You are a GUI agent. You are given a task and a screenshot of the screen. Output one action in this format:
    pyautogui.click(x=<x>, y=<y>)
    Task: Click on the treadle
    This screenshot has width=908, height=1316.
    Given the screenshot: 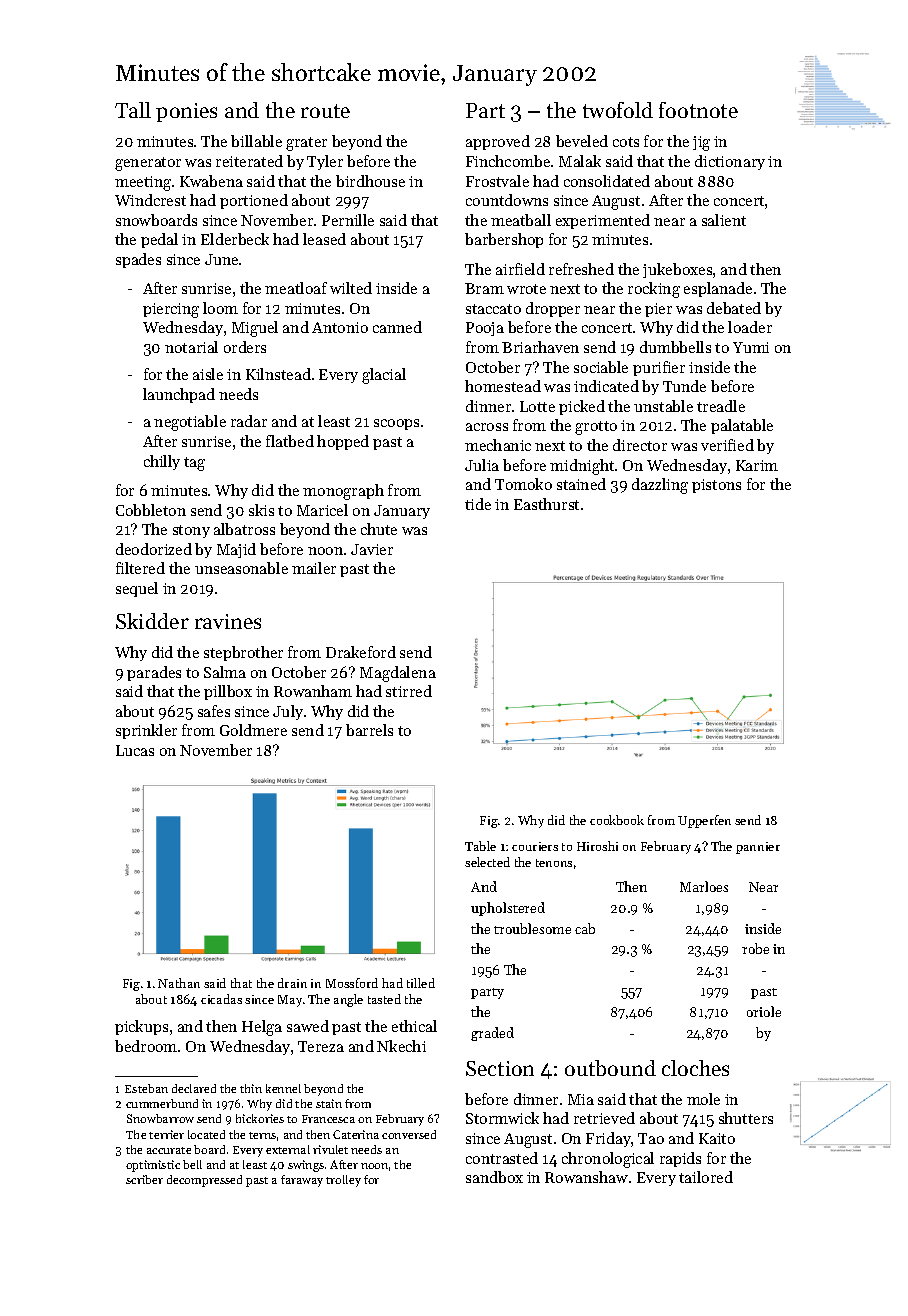 What is the action you would take?
    pyautogui.click(x=721, y=406)
